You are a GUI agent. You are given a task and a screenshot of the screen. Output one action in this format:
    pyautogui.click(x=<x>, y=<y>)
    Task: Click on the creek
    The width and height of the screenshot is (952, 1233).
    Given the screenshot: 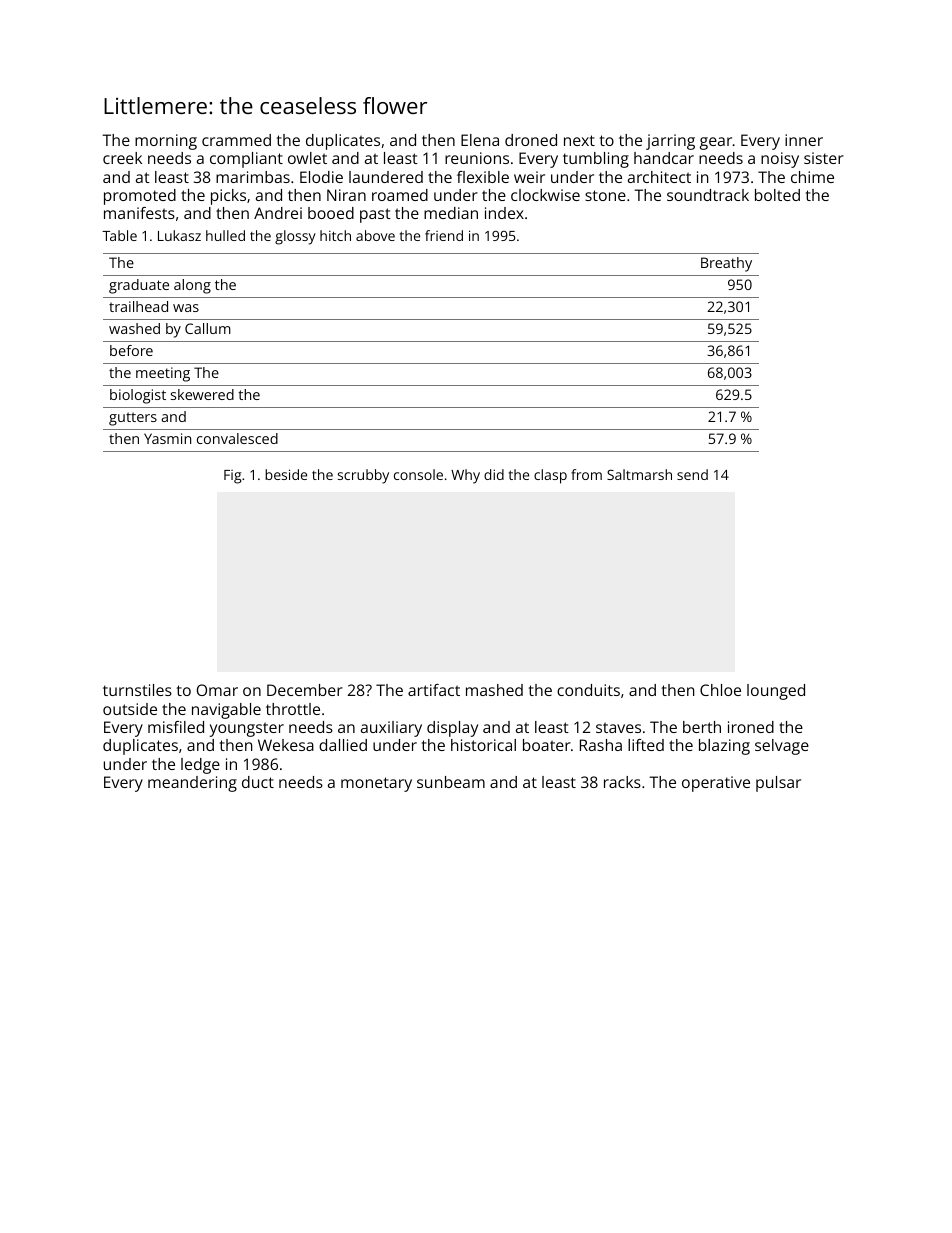 What is the action you would take?
    pyautogui.click(x=122, y=158)
